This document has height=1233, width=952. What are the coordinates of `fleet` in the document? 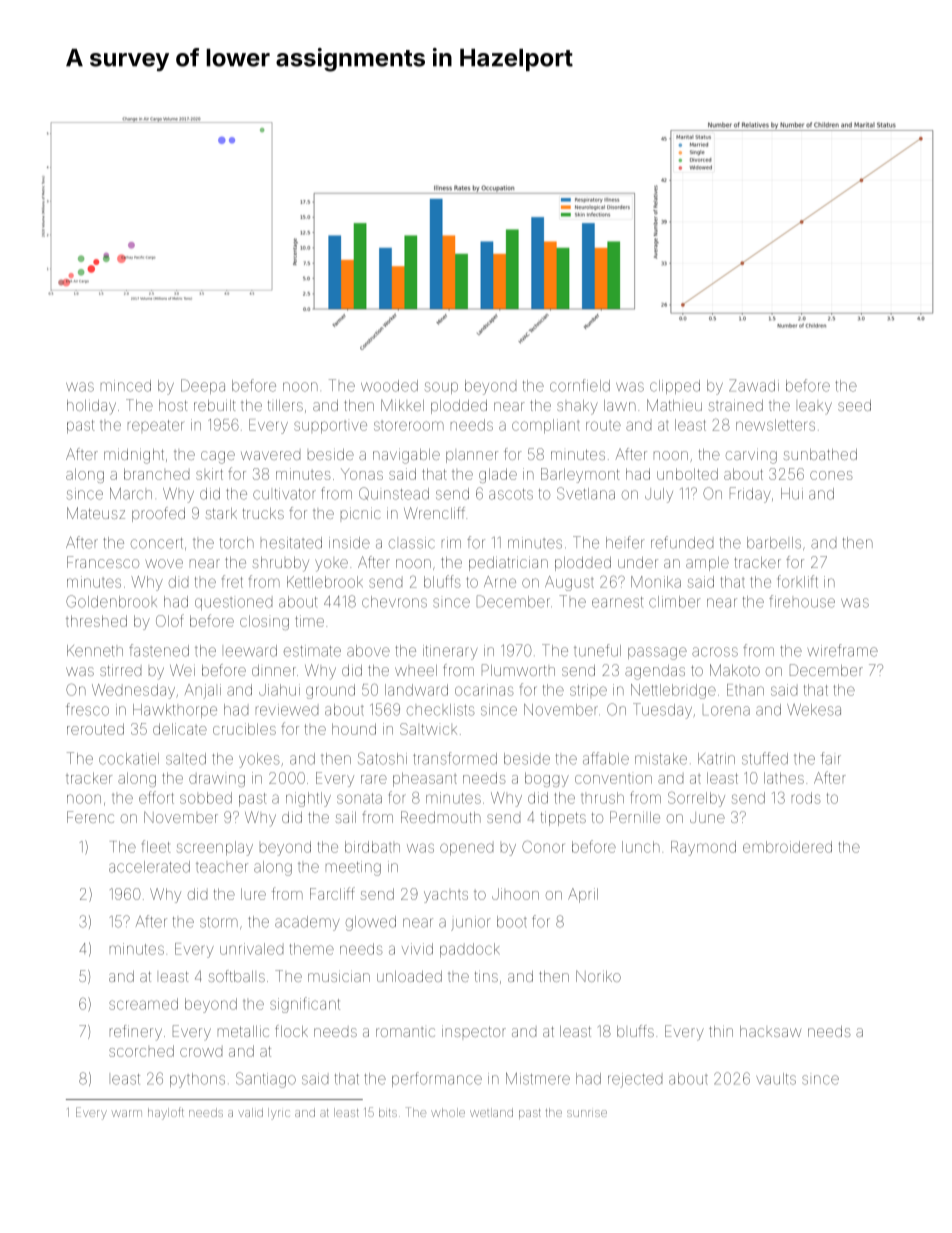 It's located at (156, 846).
